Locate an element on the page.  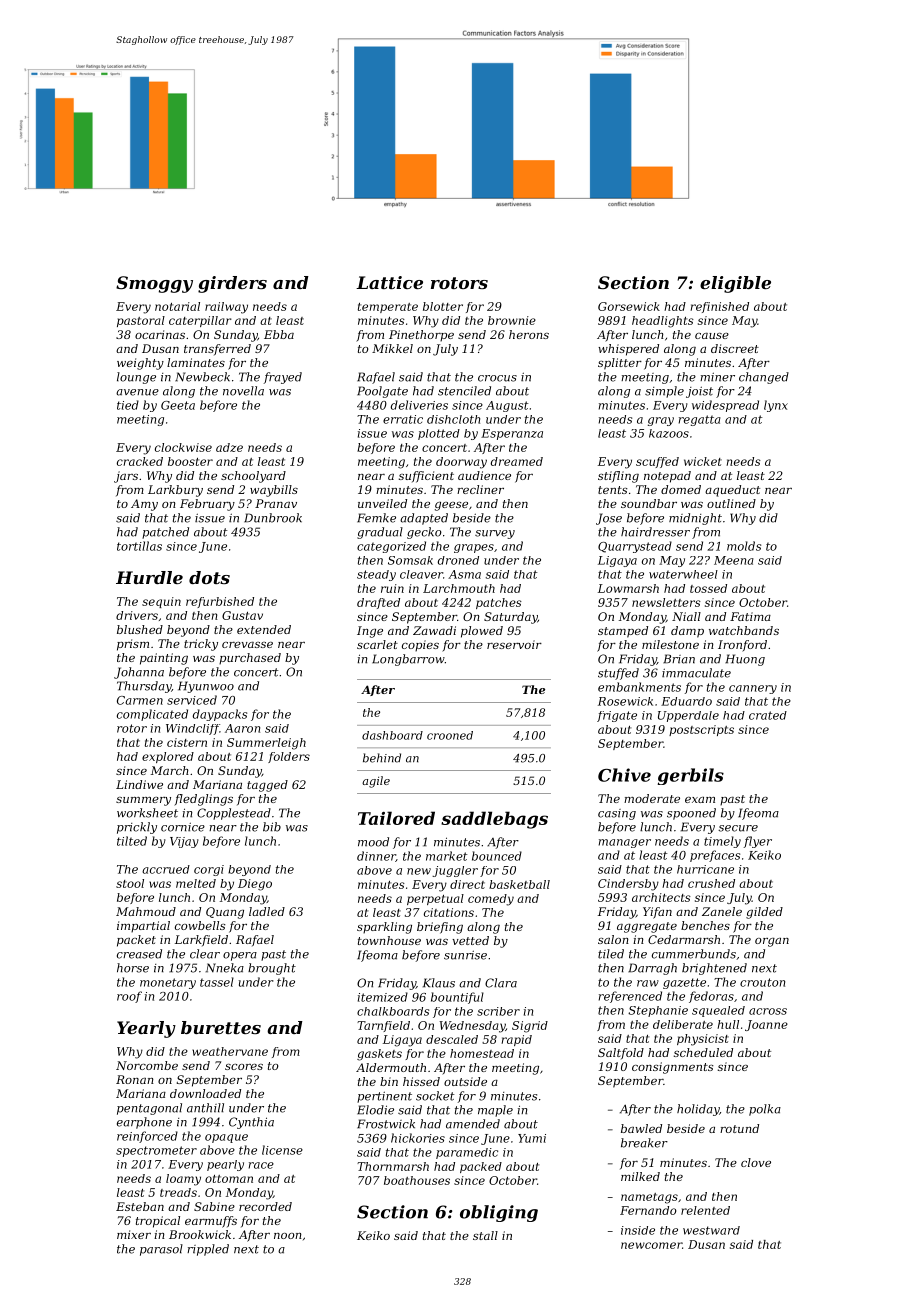
embankments is located at coordinates (639, 687).
